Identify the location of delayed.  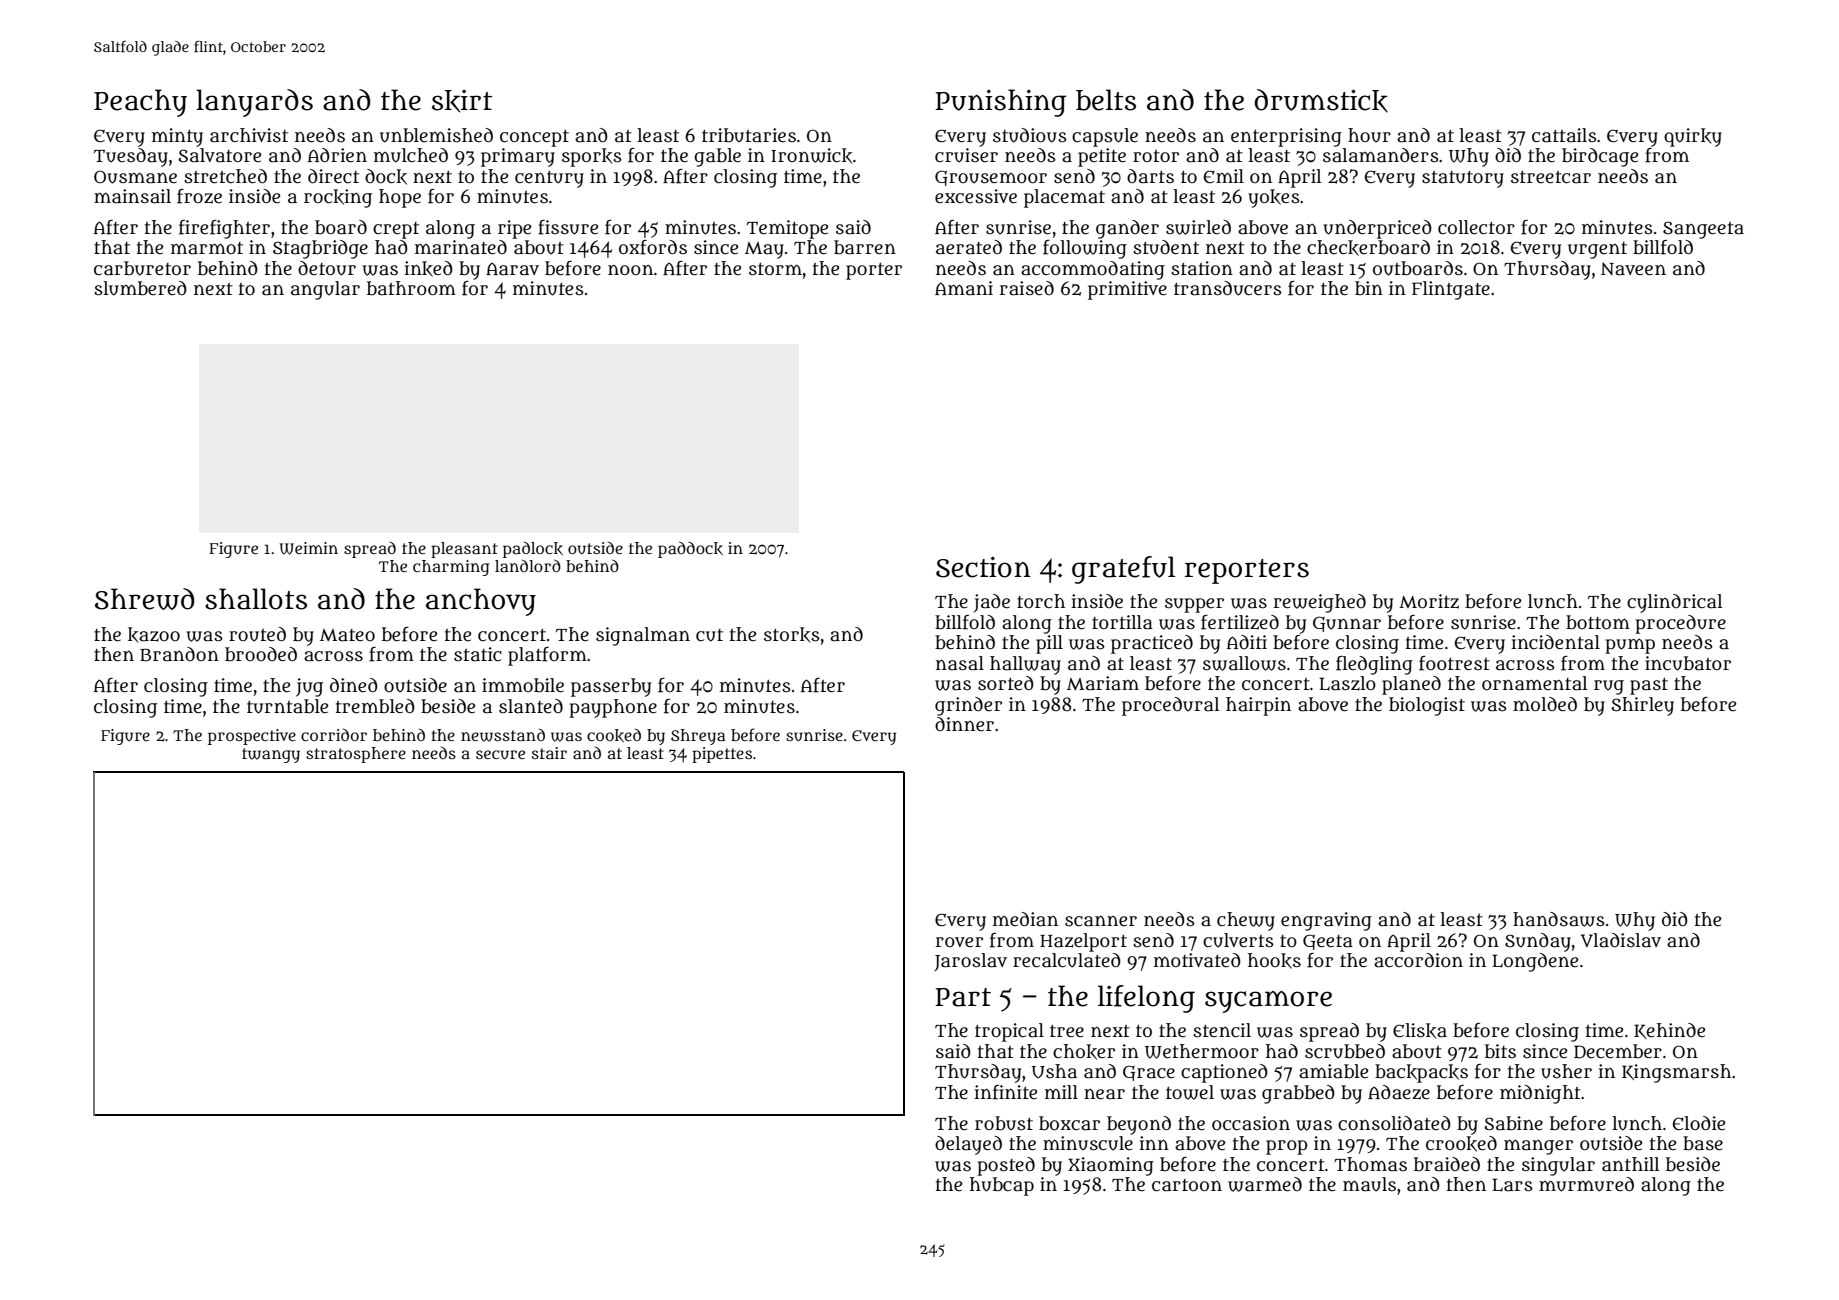
(968, 1145).
